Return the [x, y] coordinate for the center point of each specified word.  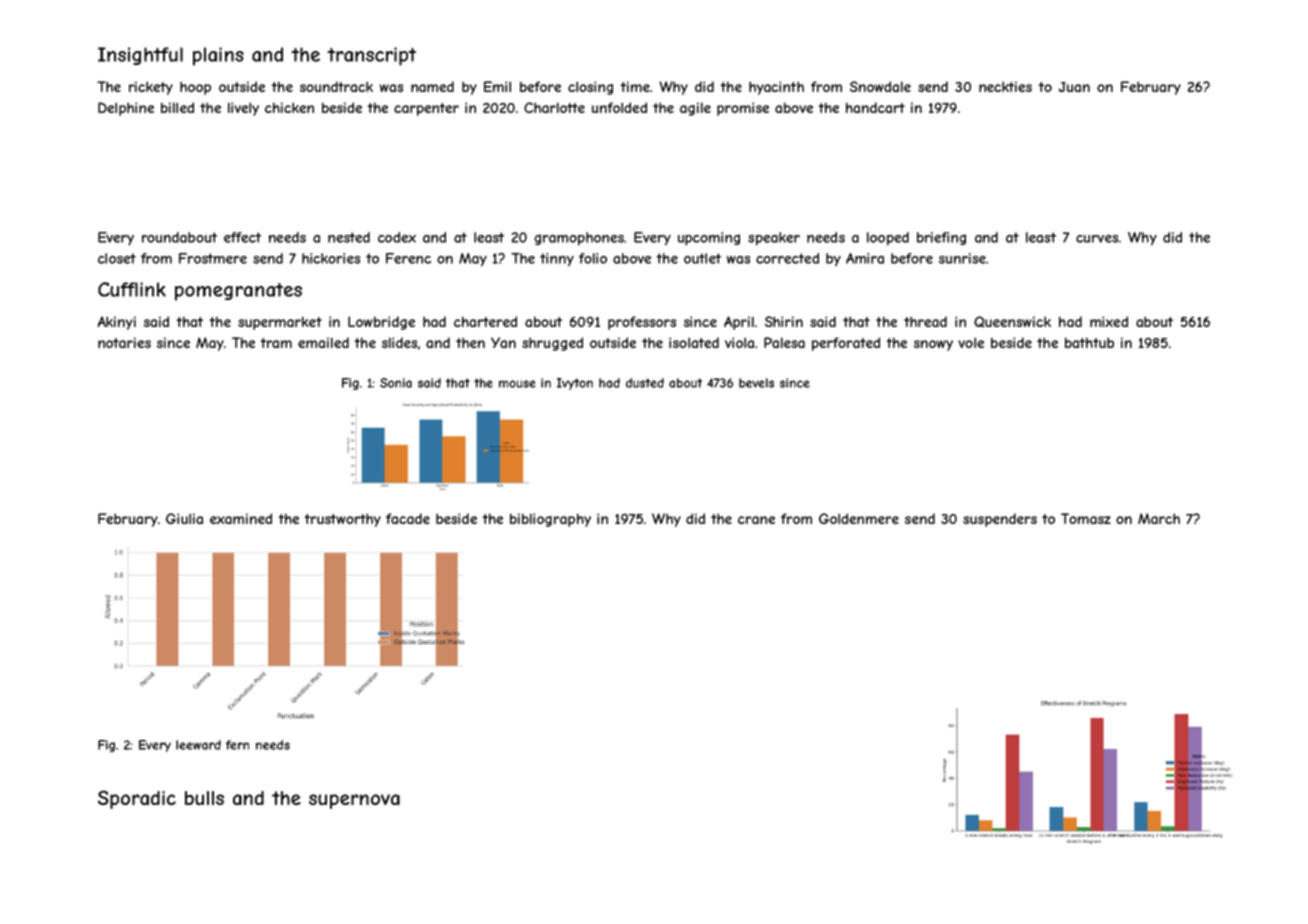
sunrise [962, 258]
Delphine [126, 109]
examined [241, 518]
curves [1097, 239]
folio [593, 258]
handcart [875, 107]
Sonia [396, 383]
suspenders [1000, 520]
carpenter [426, 109]
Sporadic [137, 799]
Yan [503, 342]
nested [349, 237]
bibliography [550, 520]
